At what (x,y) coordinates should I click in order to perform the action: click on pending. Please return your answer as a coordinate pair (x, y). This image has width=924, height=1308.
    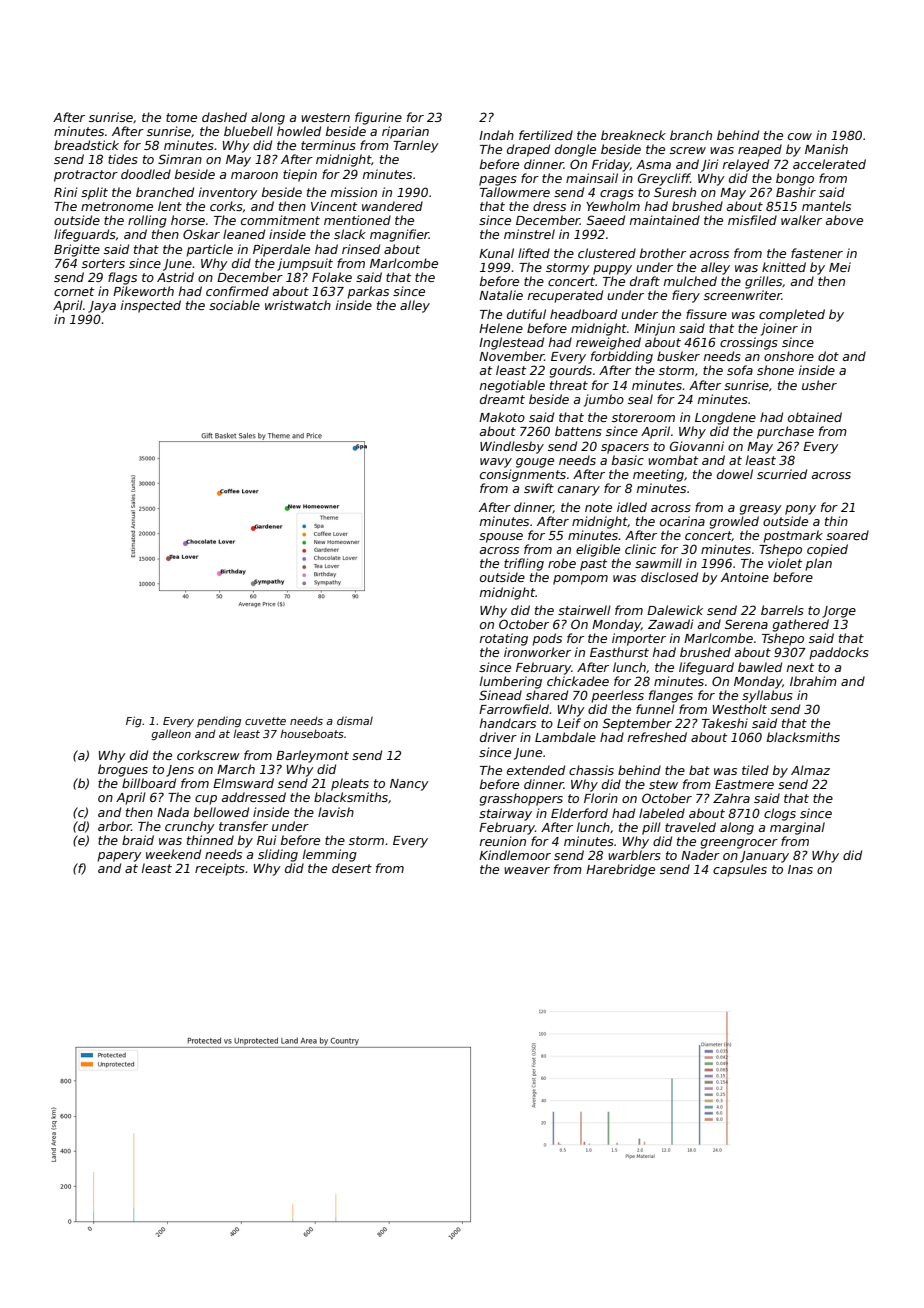
    Looking at the image, I should click on (219, 721).
